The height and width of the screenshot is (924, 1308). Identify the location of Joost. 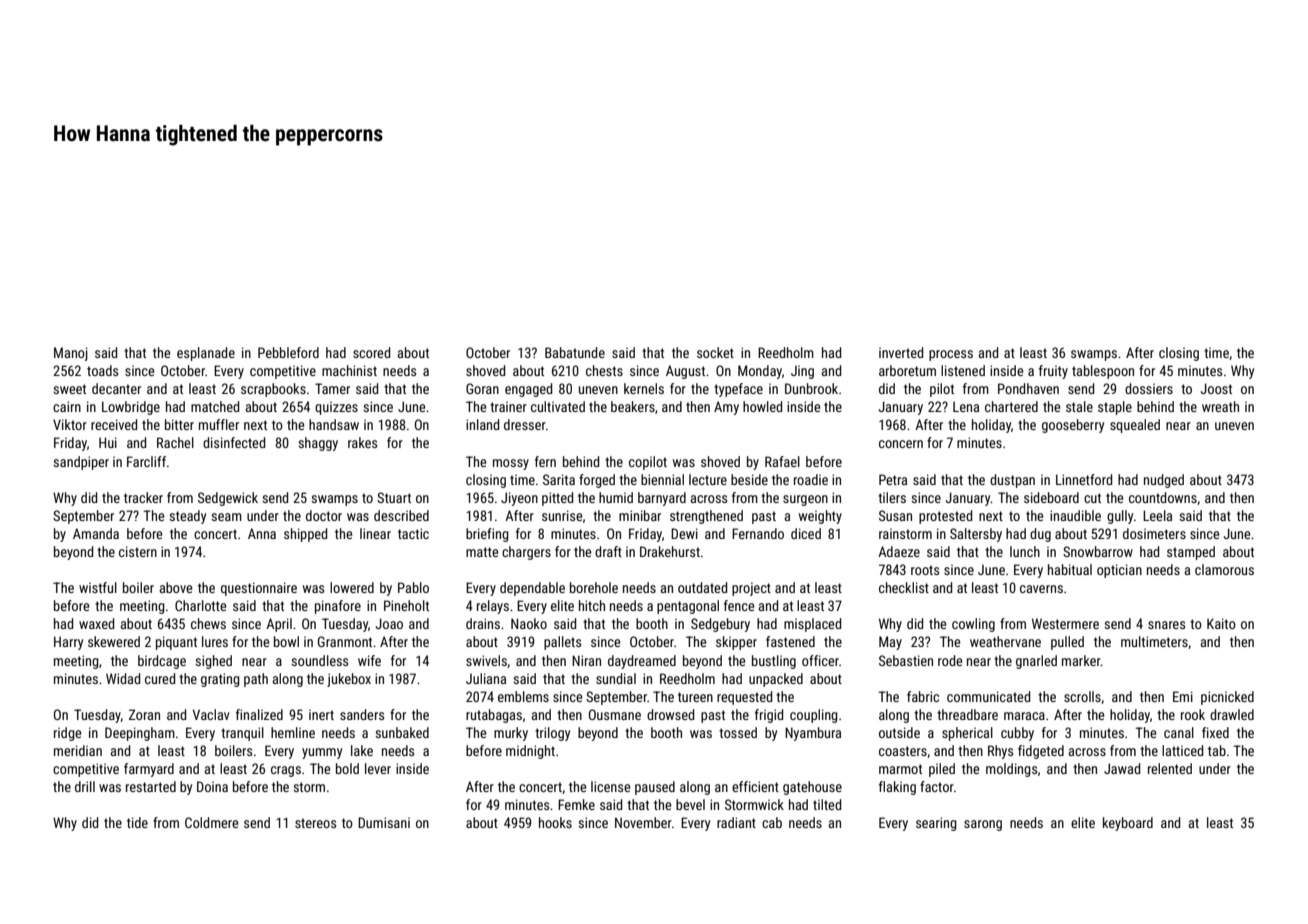
(1216, 388).
